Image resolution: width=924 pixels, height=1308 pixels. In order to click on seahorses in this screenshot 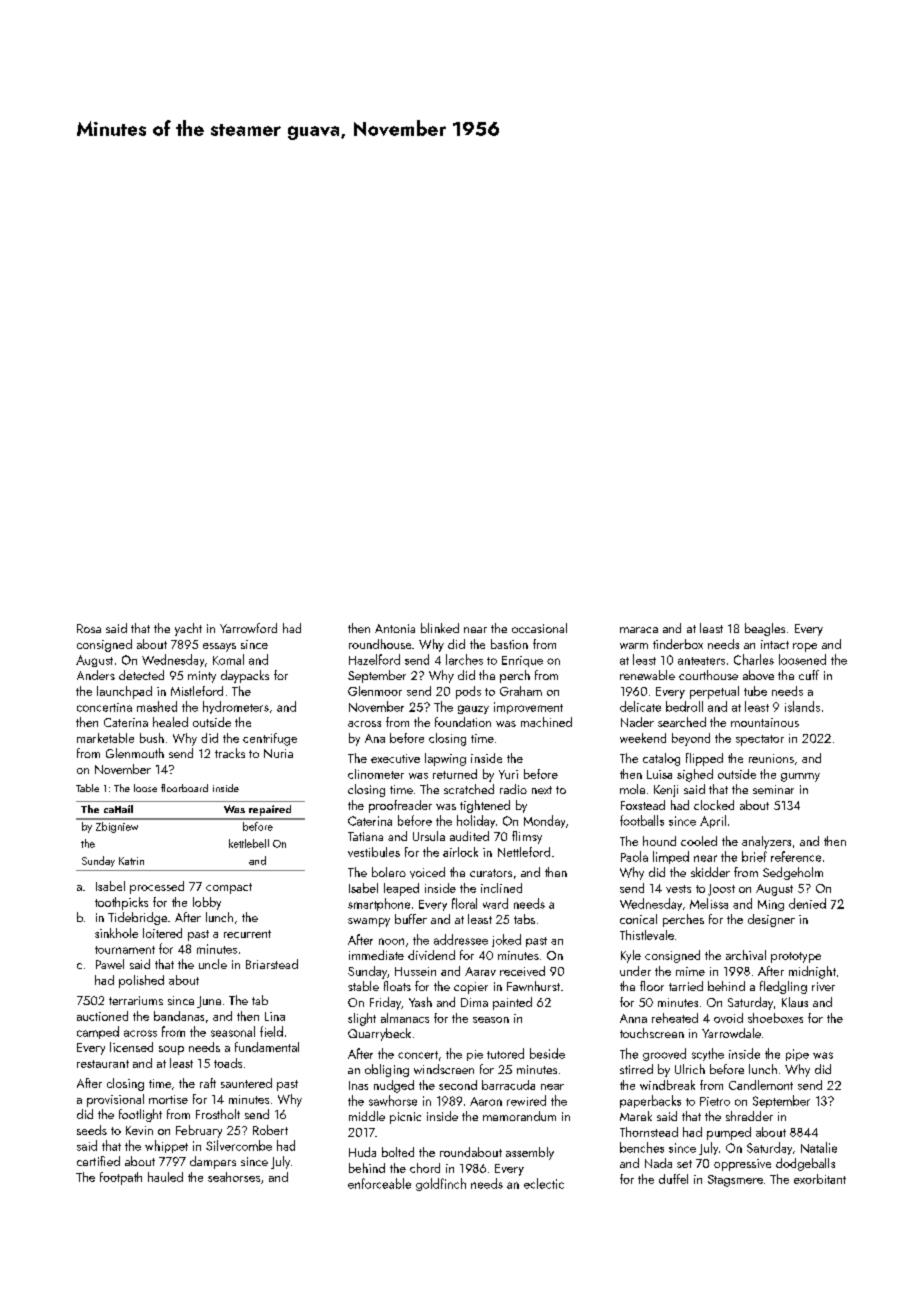, I will do `click(234, 1177)`.
